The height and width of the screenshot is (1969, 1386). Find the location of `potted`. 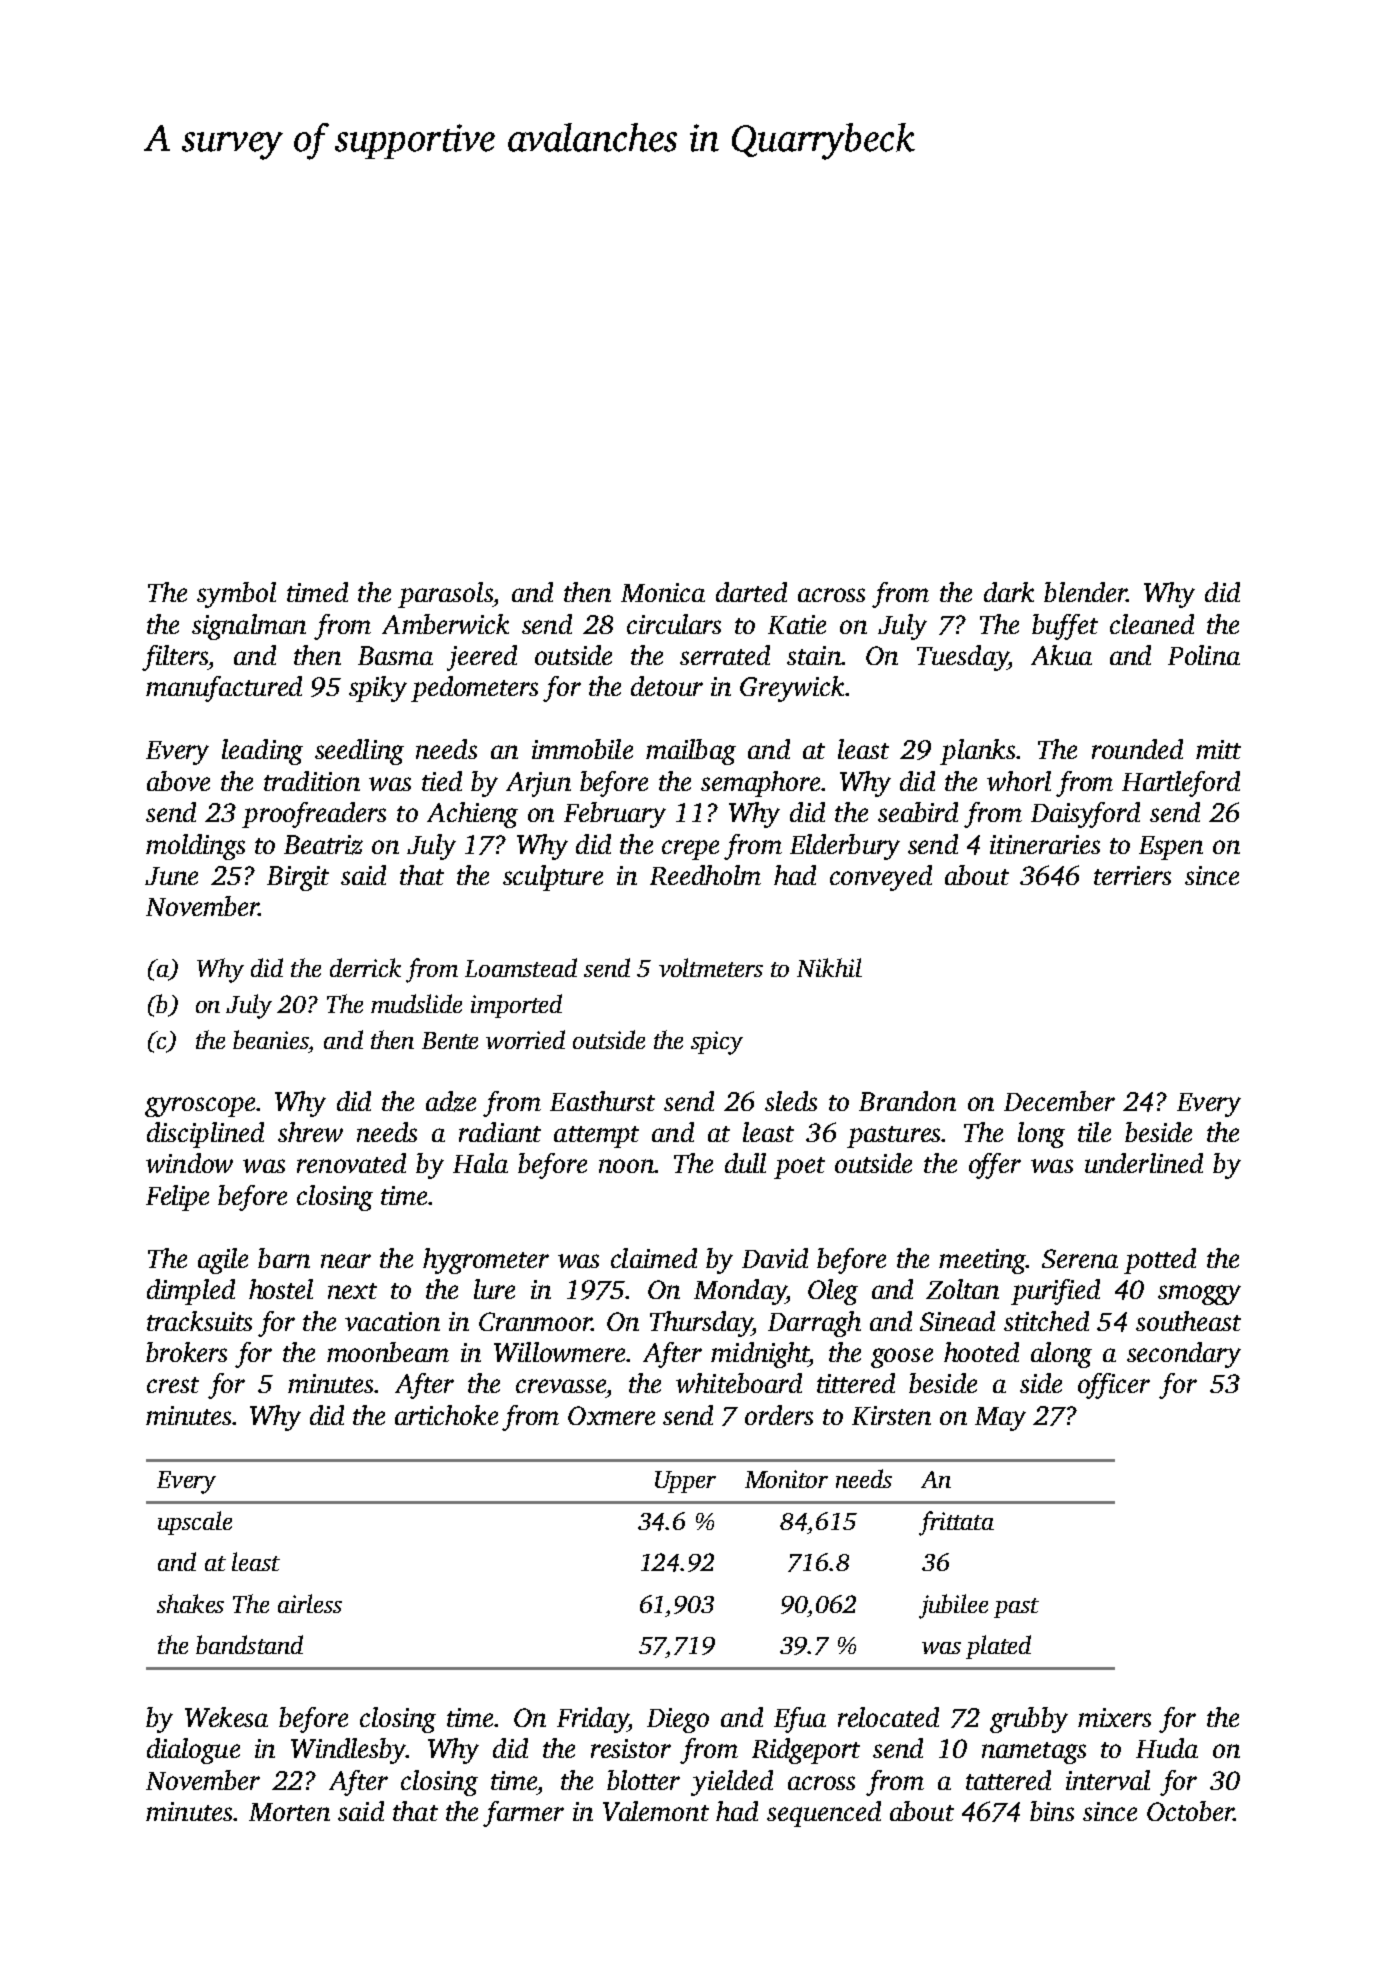

potted is located at coordinates (1160, 1261).
